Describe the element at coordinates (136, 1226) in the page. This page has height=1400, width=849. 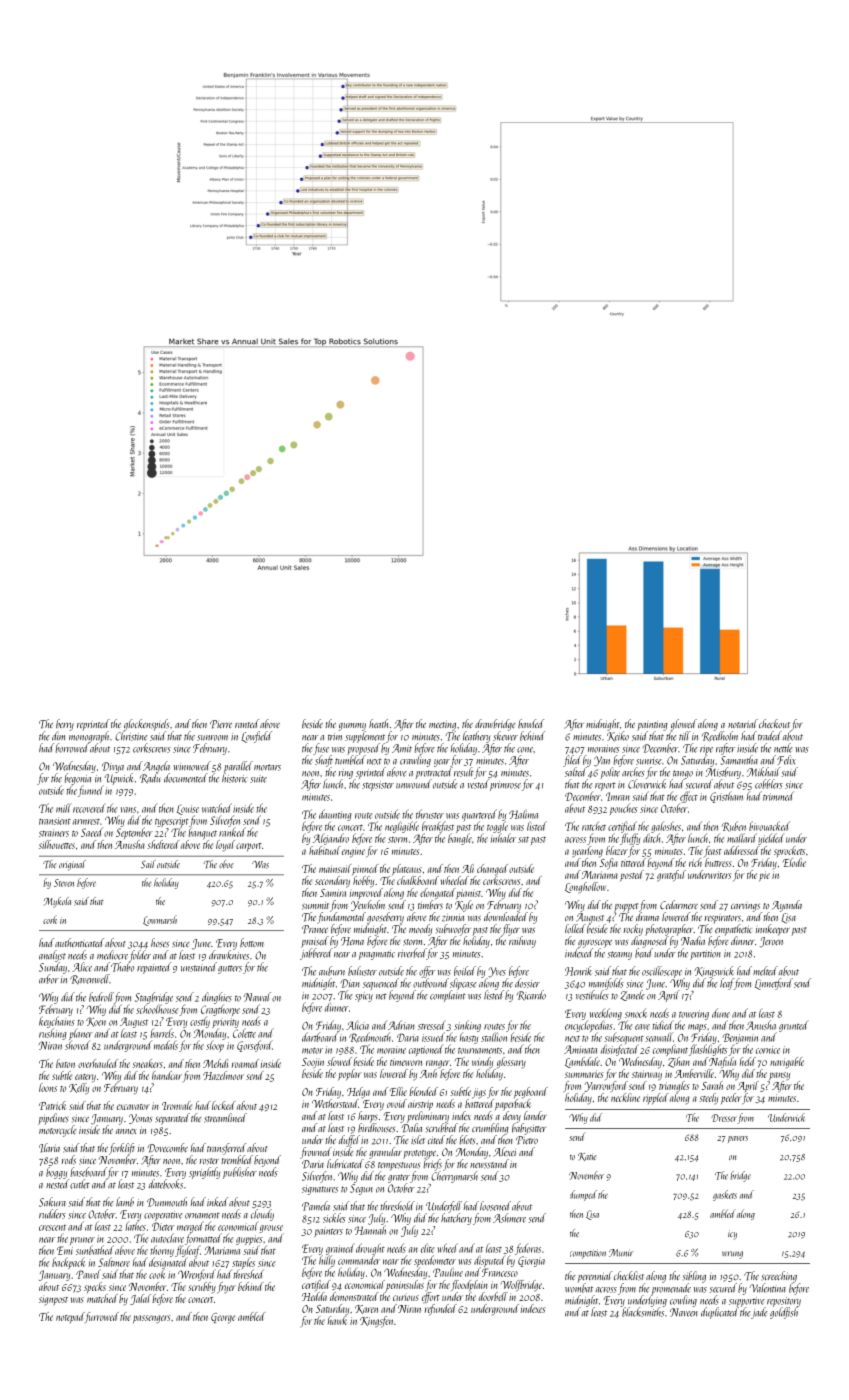
I see `lathes` at that location.
